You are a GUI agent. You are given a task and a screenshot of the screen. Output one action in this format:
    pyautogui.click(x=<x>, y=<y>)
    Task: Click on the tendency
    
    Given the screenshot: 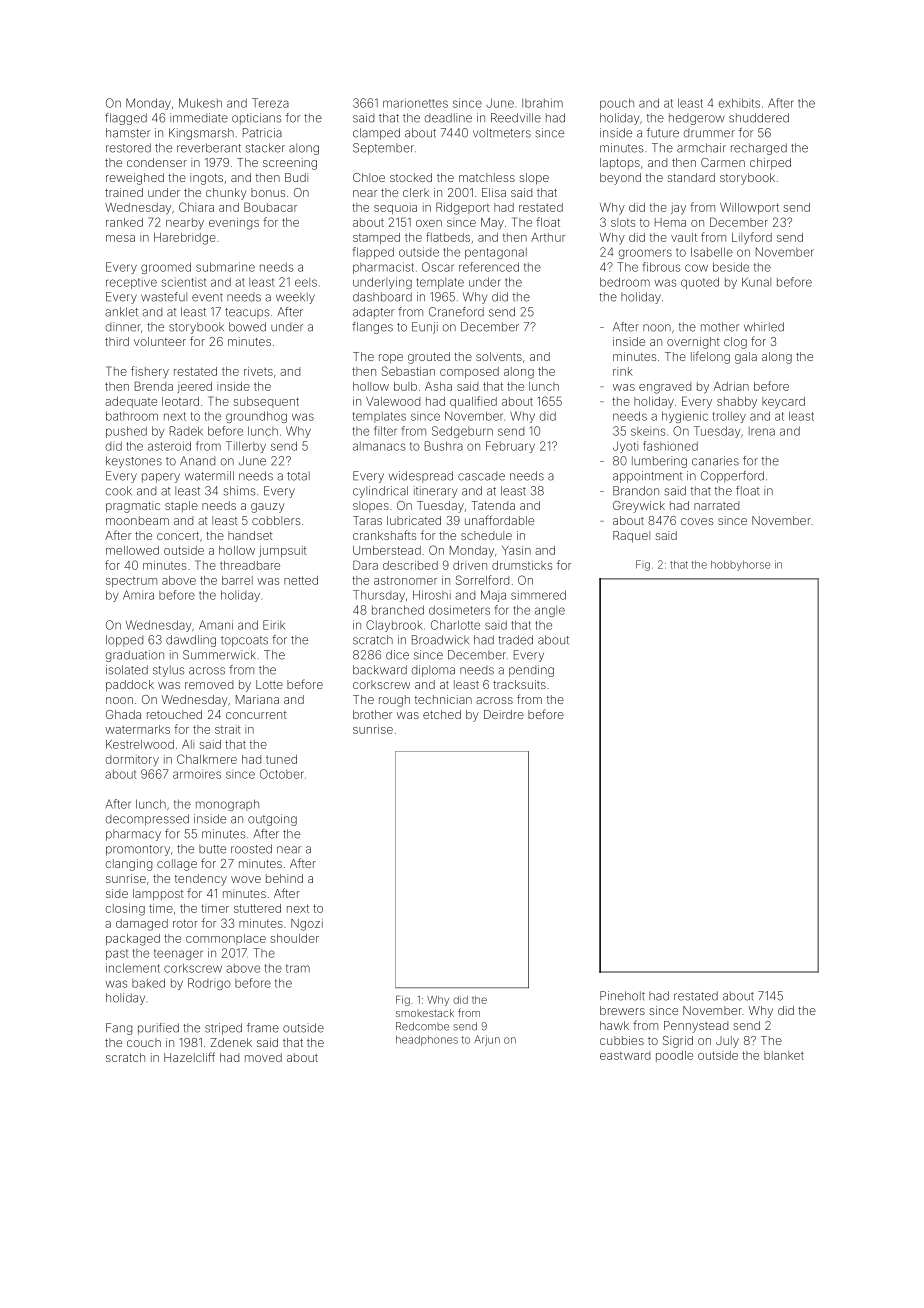 What is the action you would take?
    pyautogui.click(x=201, y=880)
